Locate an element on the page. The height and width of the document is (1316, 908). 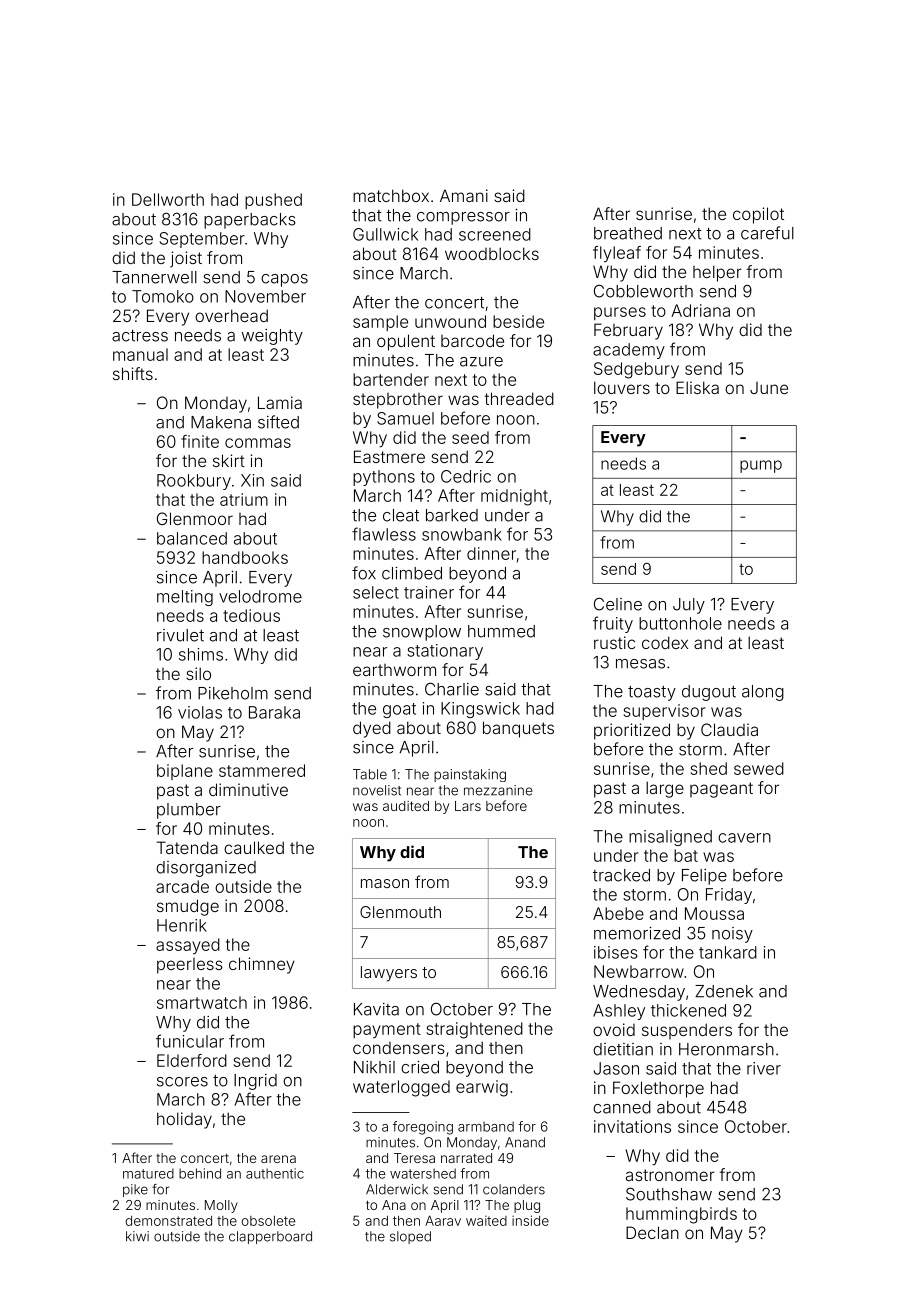
Friday is located at coordinates (729, 896).
